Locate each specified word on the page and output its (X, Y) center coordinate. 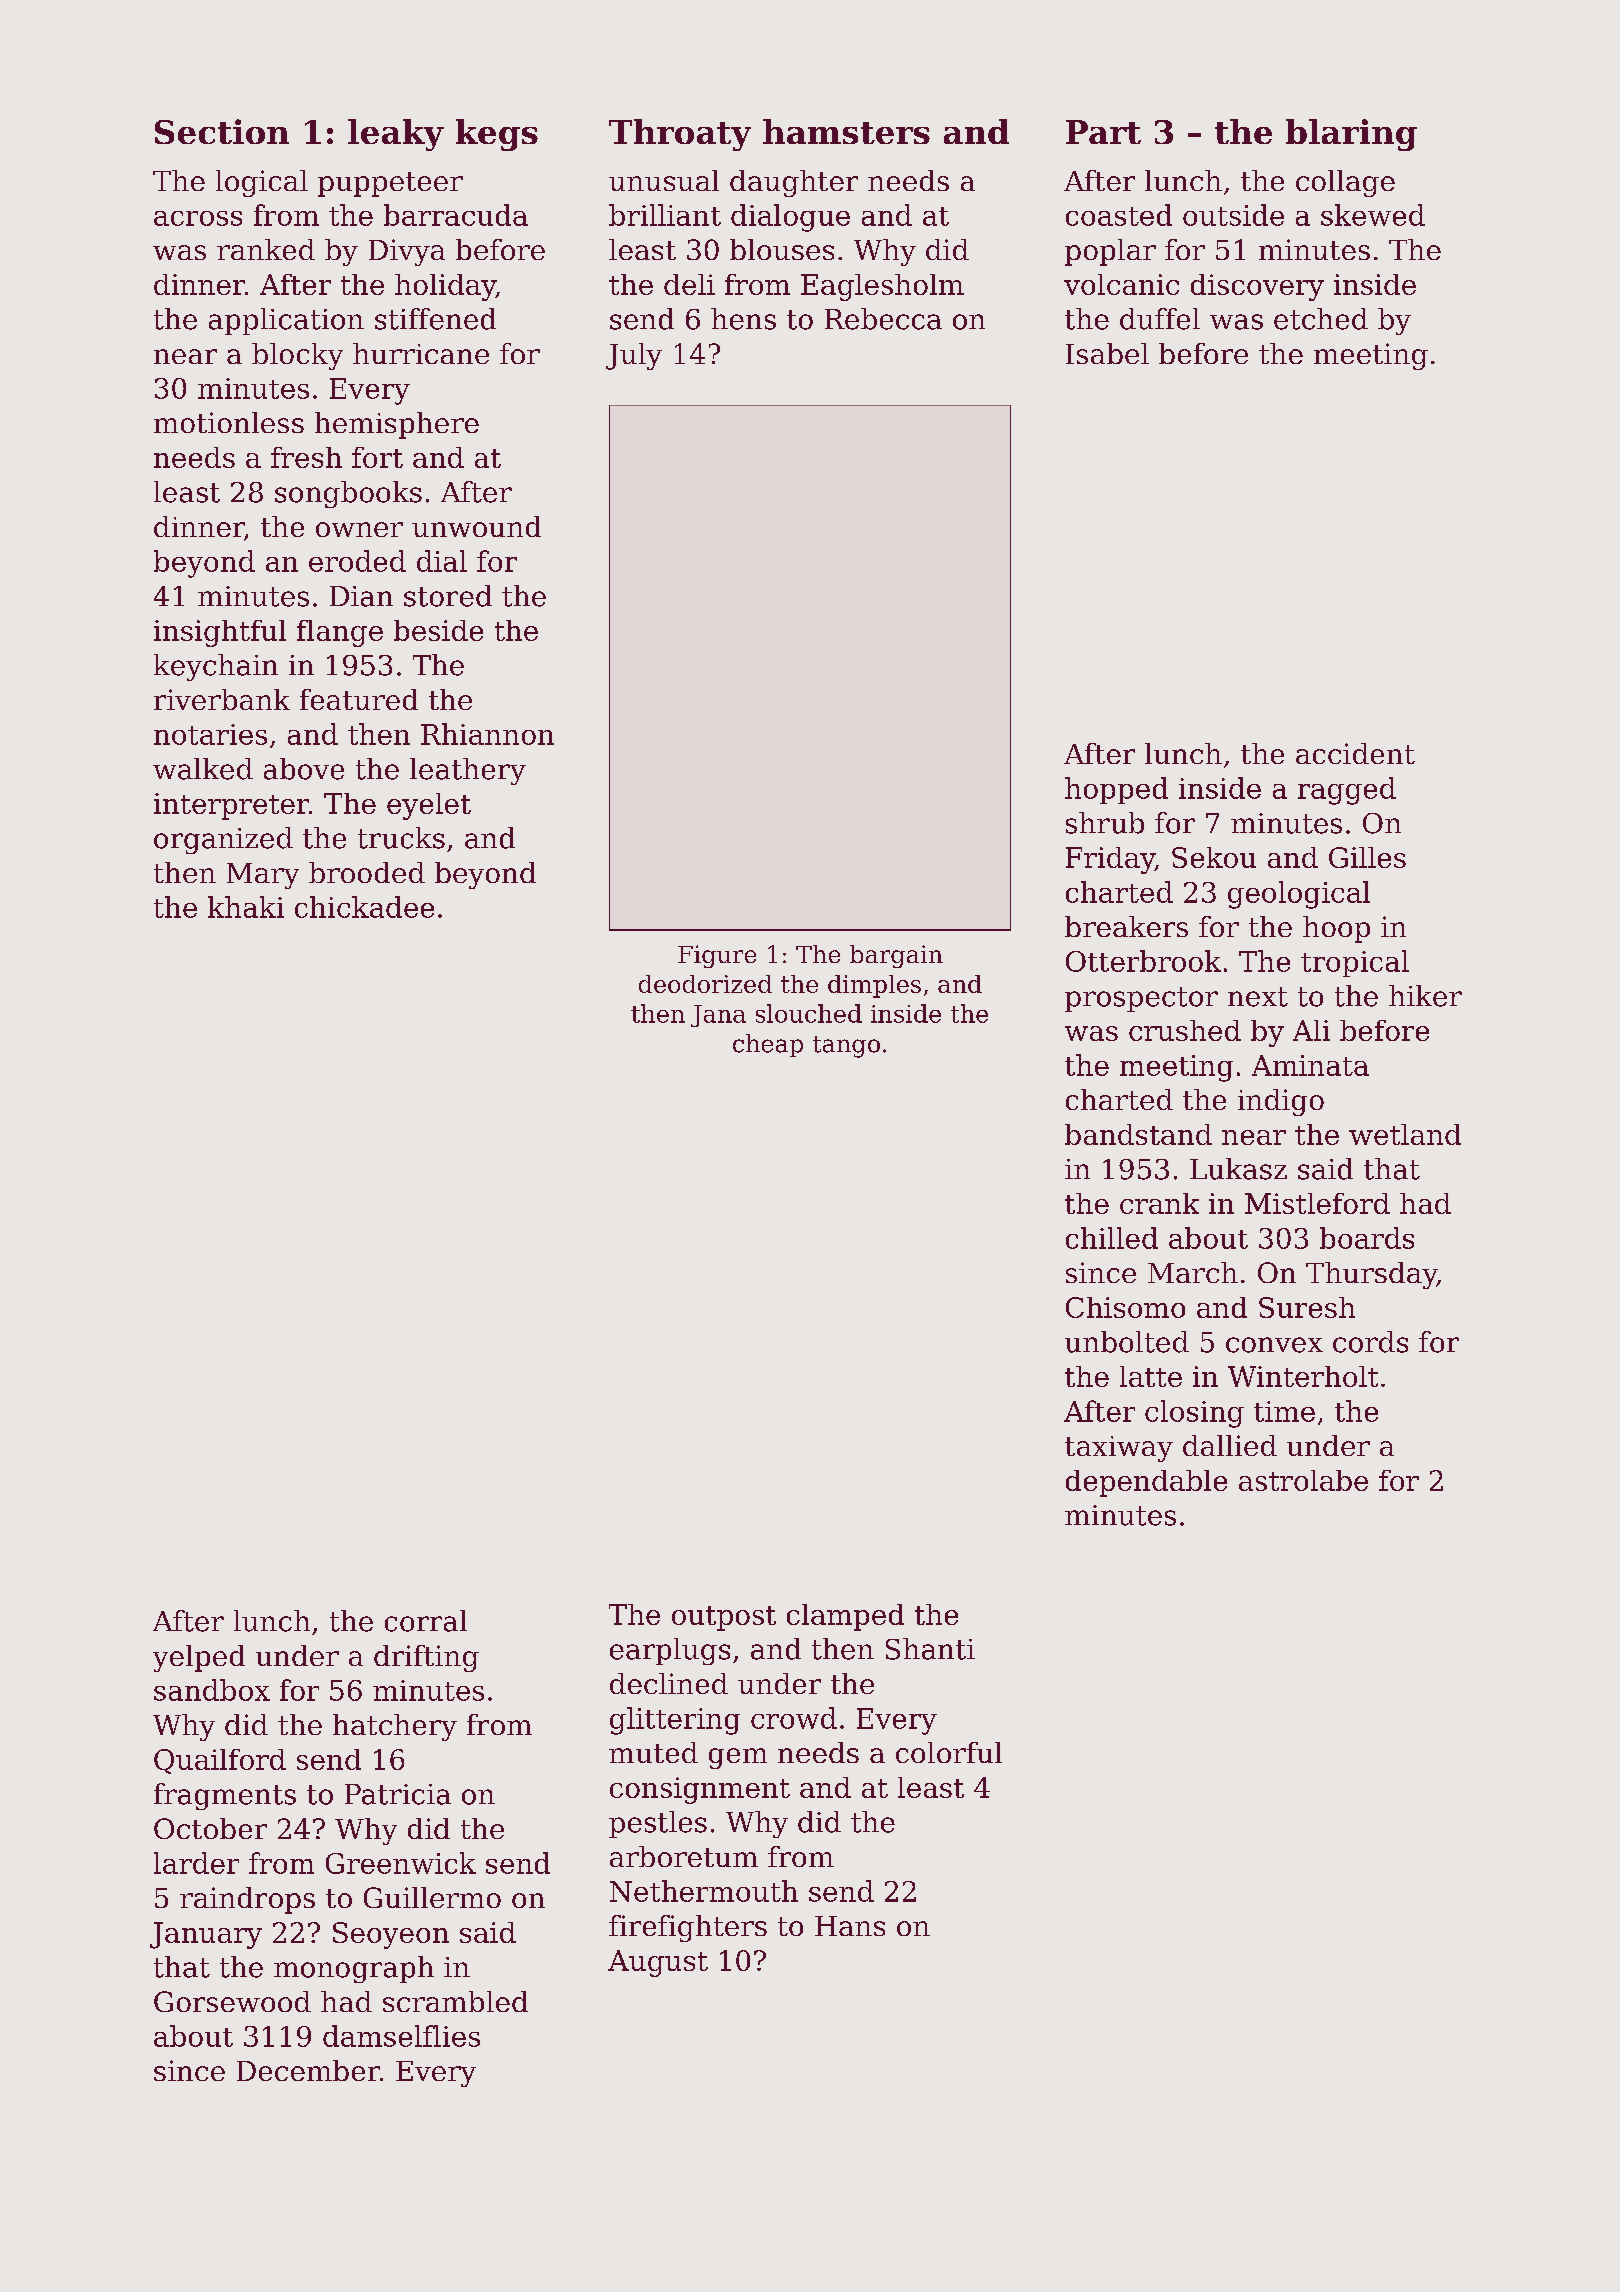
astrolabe (1303, 1480)
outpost (724, 1618)
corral (426, 1621)
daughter (794, 183)
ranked (266, 249)
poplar (1110, 252)
